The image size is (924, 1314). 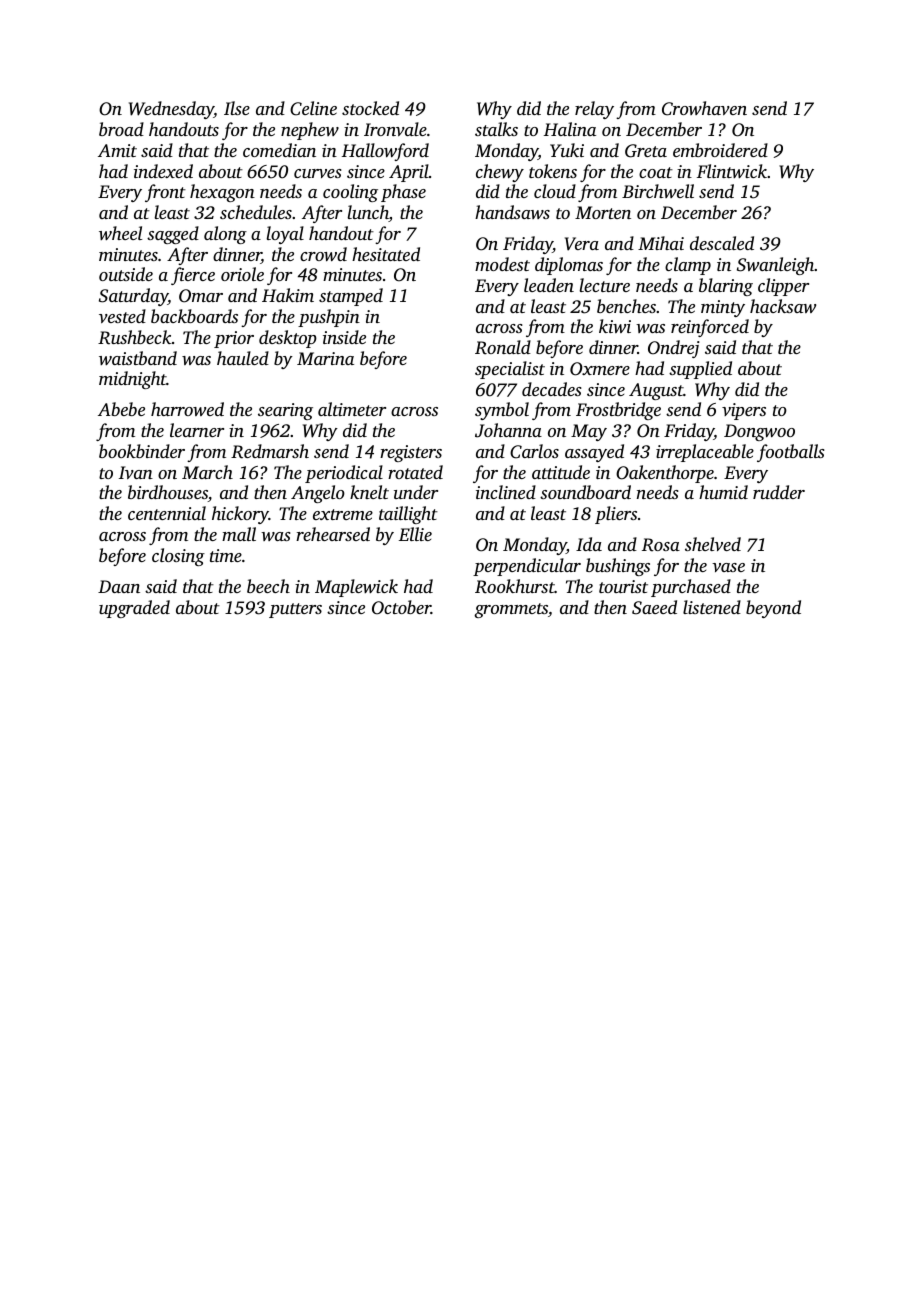 I want to click on vase, so click(x=728, y=567).
